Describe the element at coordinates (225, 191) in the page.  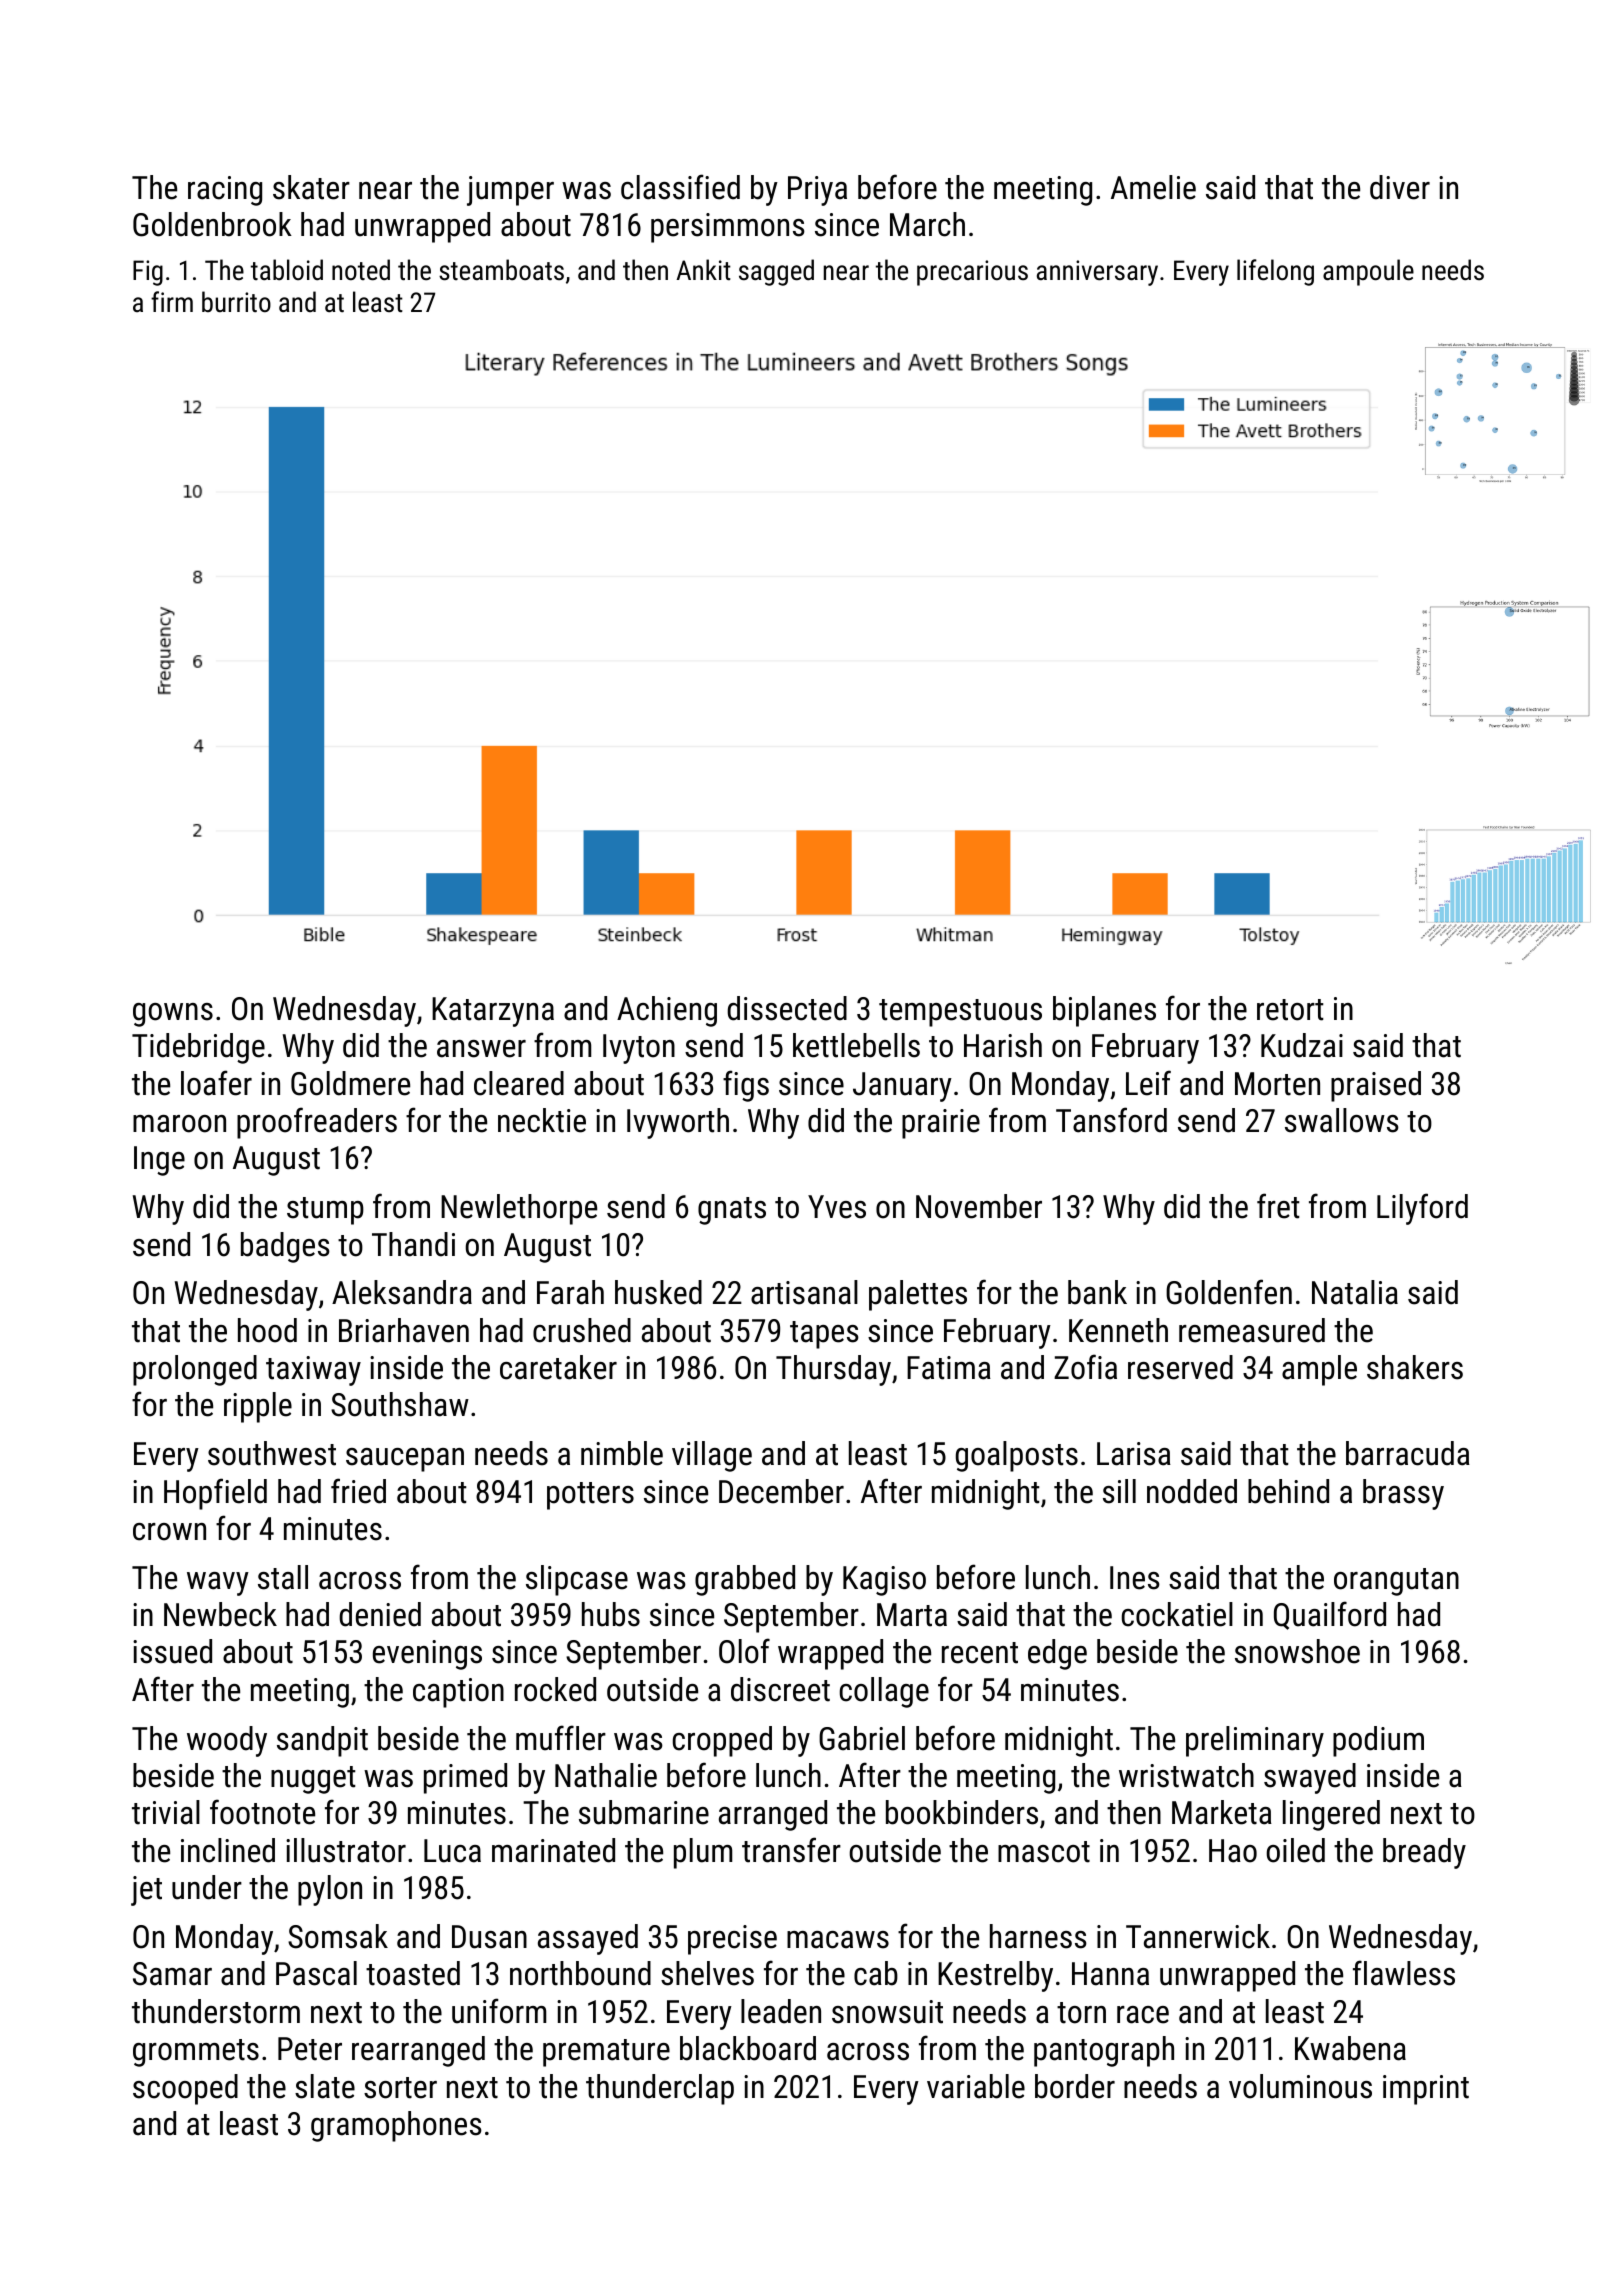
I see `racing` at that location.
